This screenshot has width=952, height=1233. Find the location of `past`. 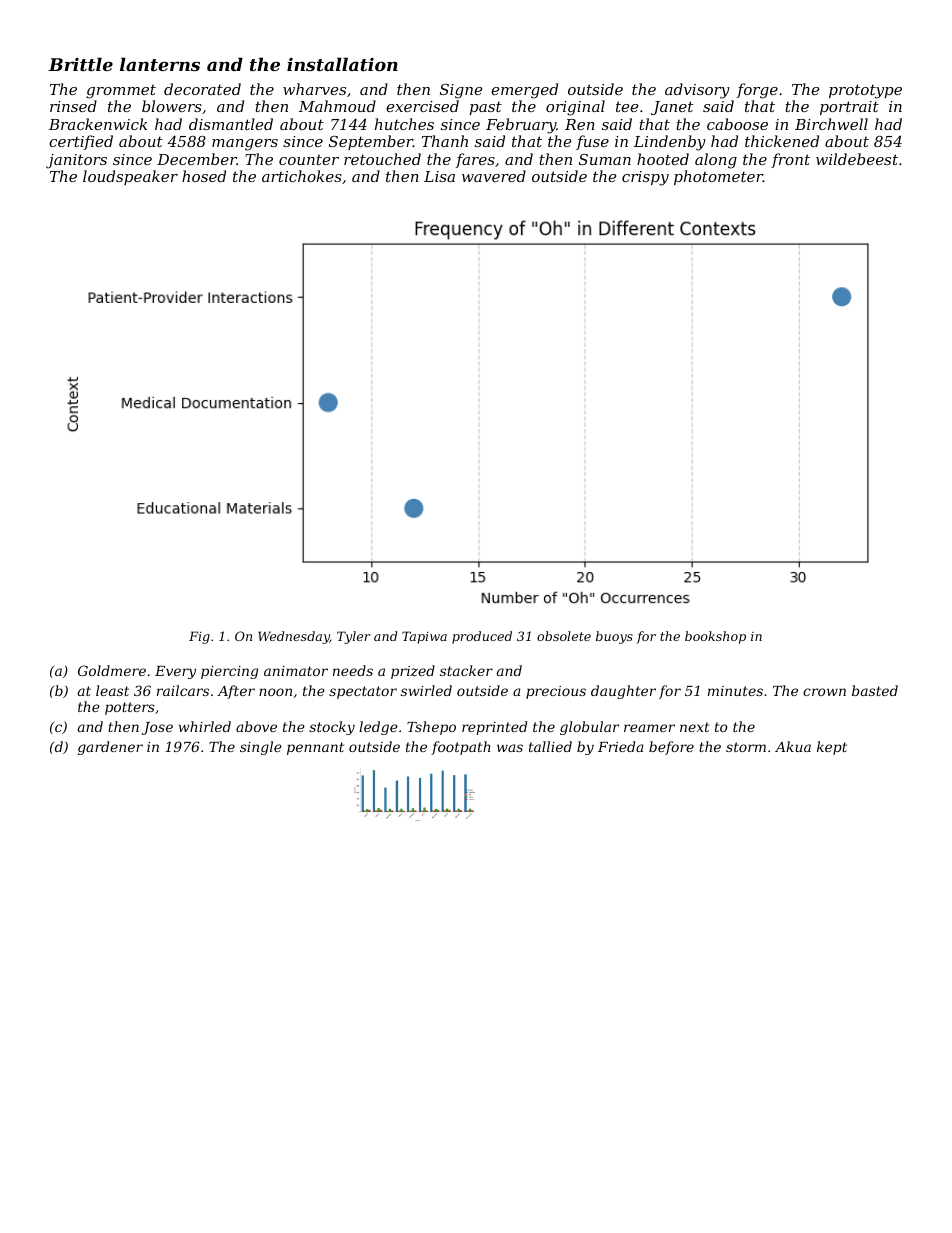

past is located at coordinates (486, 108).
